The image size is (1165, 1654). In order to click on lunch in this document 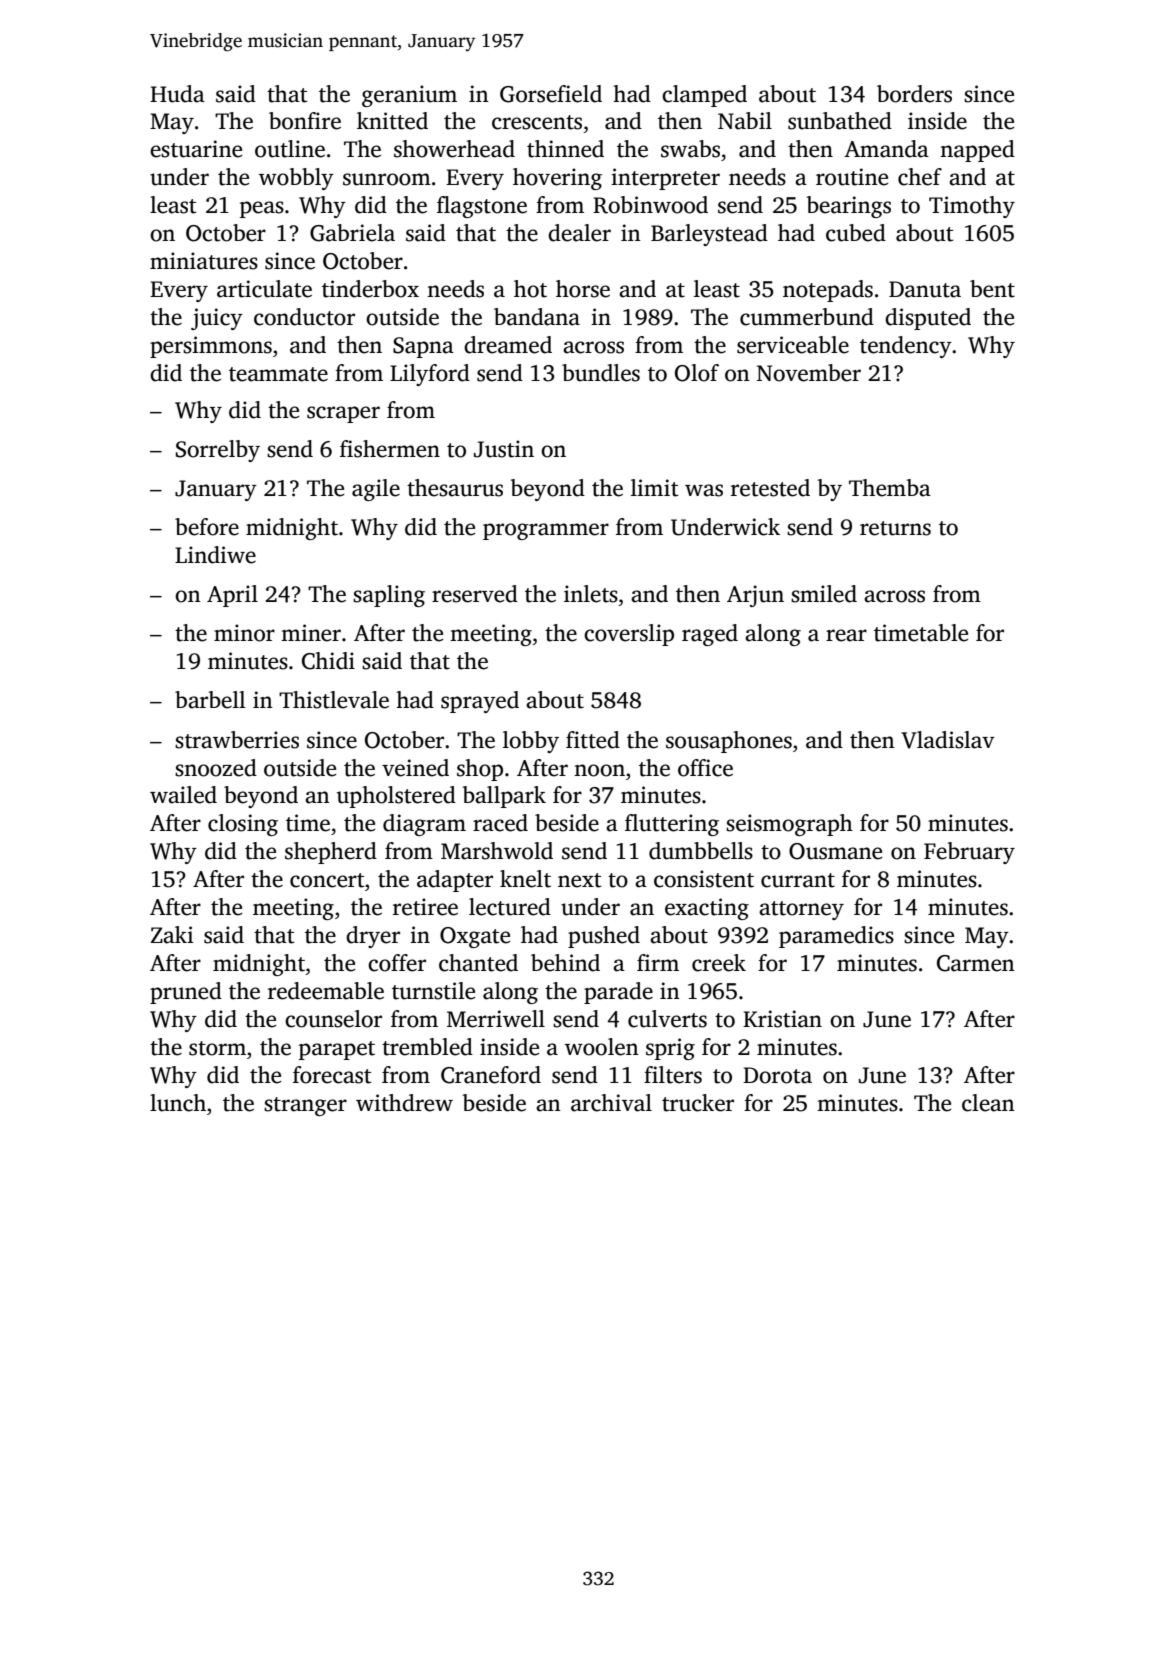, I will do `click(178, 1103)`.
